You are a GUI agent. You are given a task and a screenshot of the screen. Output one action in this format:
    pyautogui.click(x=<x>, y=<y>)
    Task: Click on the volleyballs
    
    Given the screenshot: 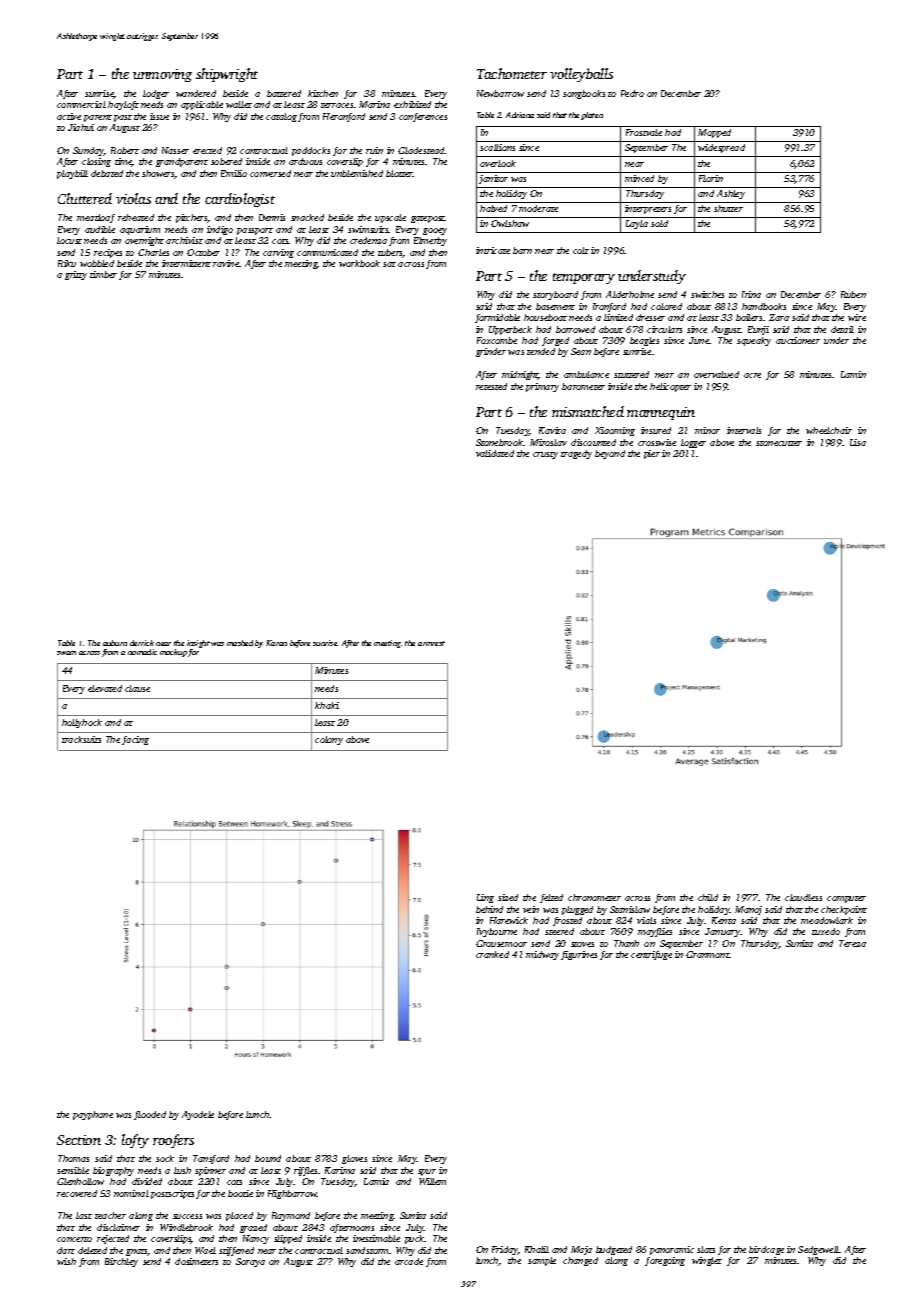 What is the action you would take?
    pyautogui.click(x=581, y=75)
